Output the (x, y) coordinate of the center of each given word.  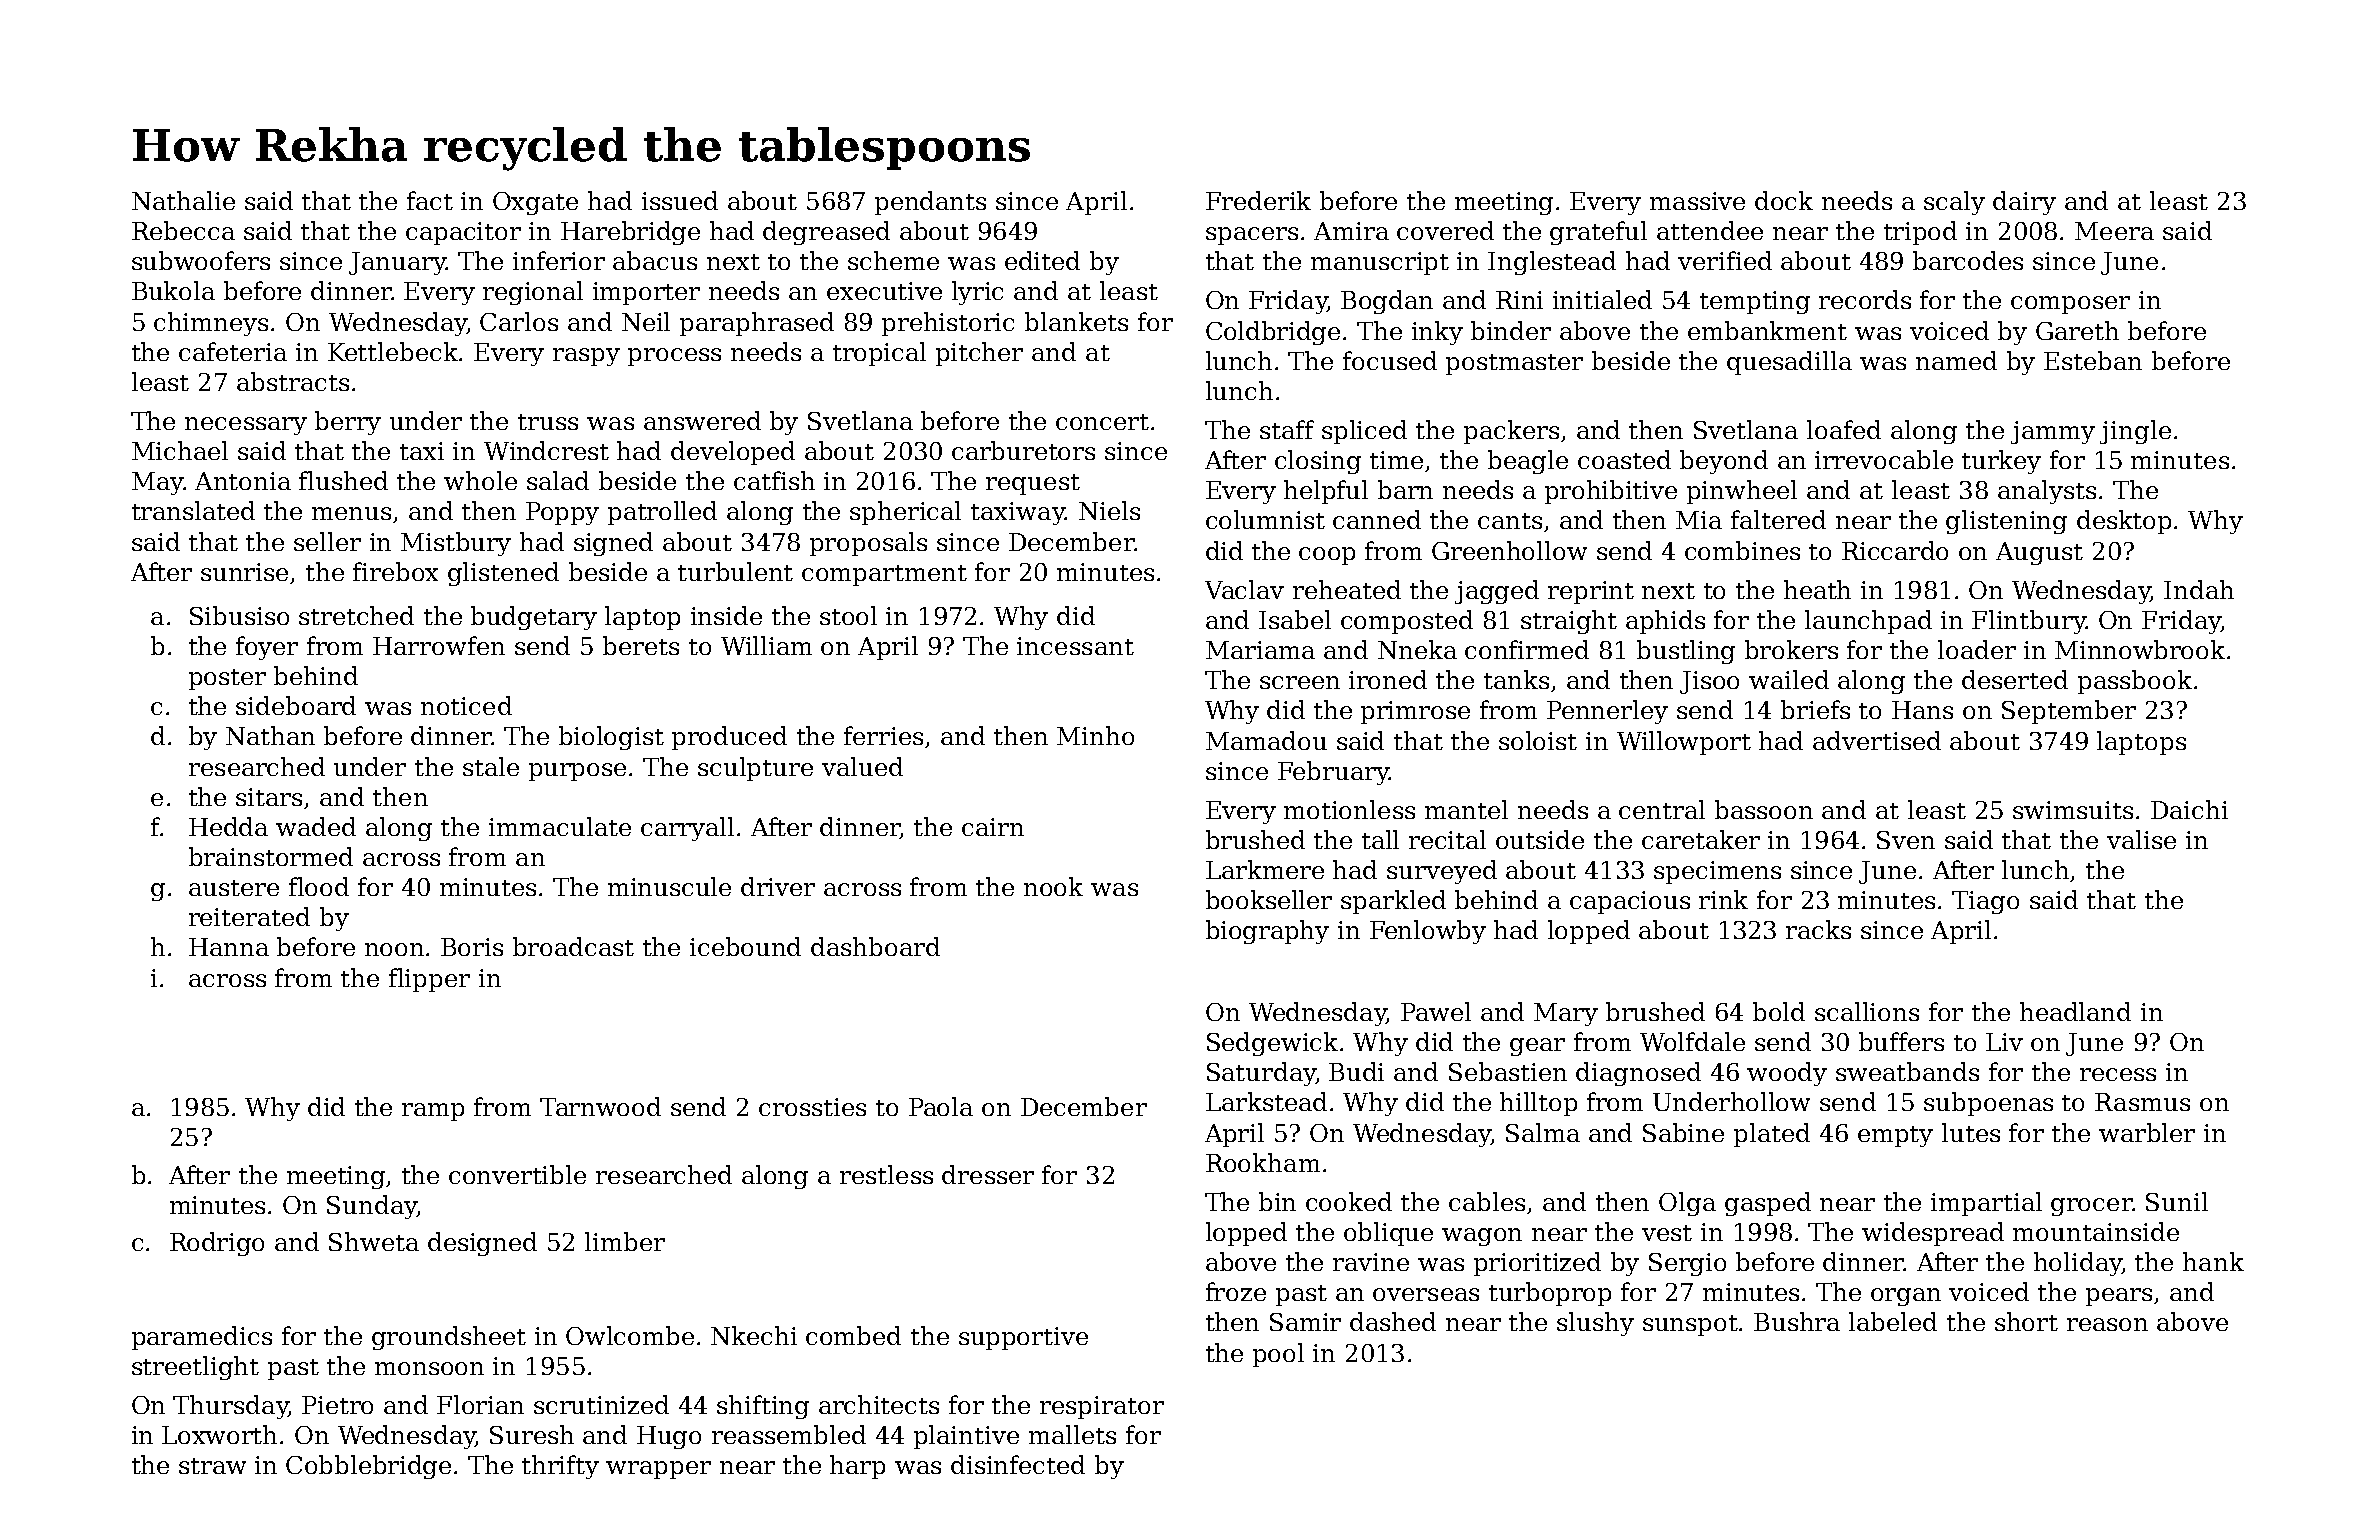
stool (848, 615)
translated (193, 510)
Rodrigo (217, 1244)
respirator (1102, 1407)
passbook (2135, 682)
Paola (941, 1106)
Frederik (1258, 200)
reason (2107, 1324)
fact (430, 200)
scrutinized (601, 1404)
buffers (1901, 1041)
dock (1784, 200)
